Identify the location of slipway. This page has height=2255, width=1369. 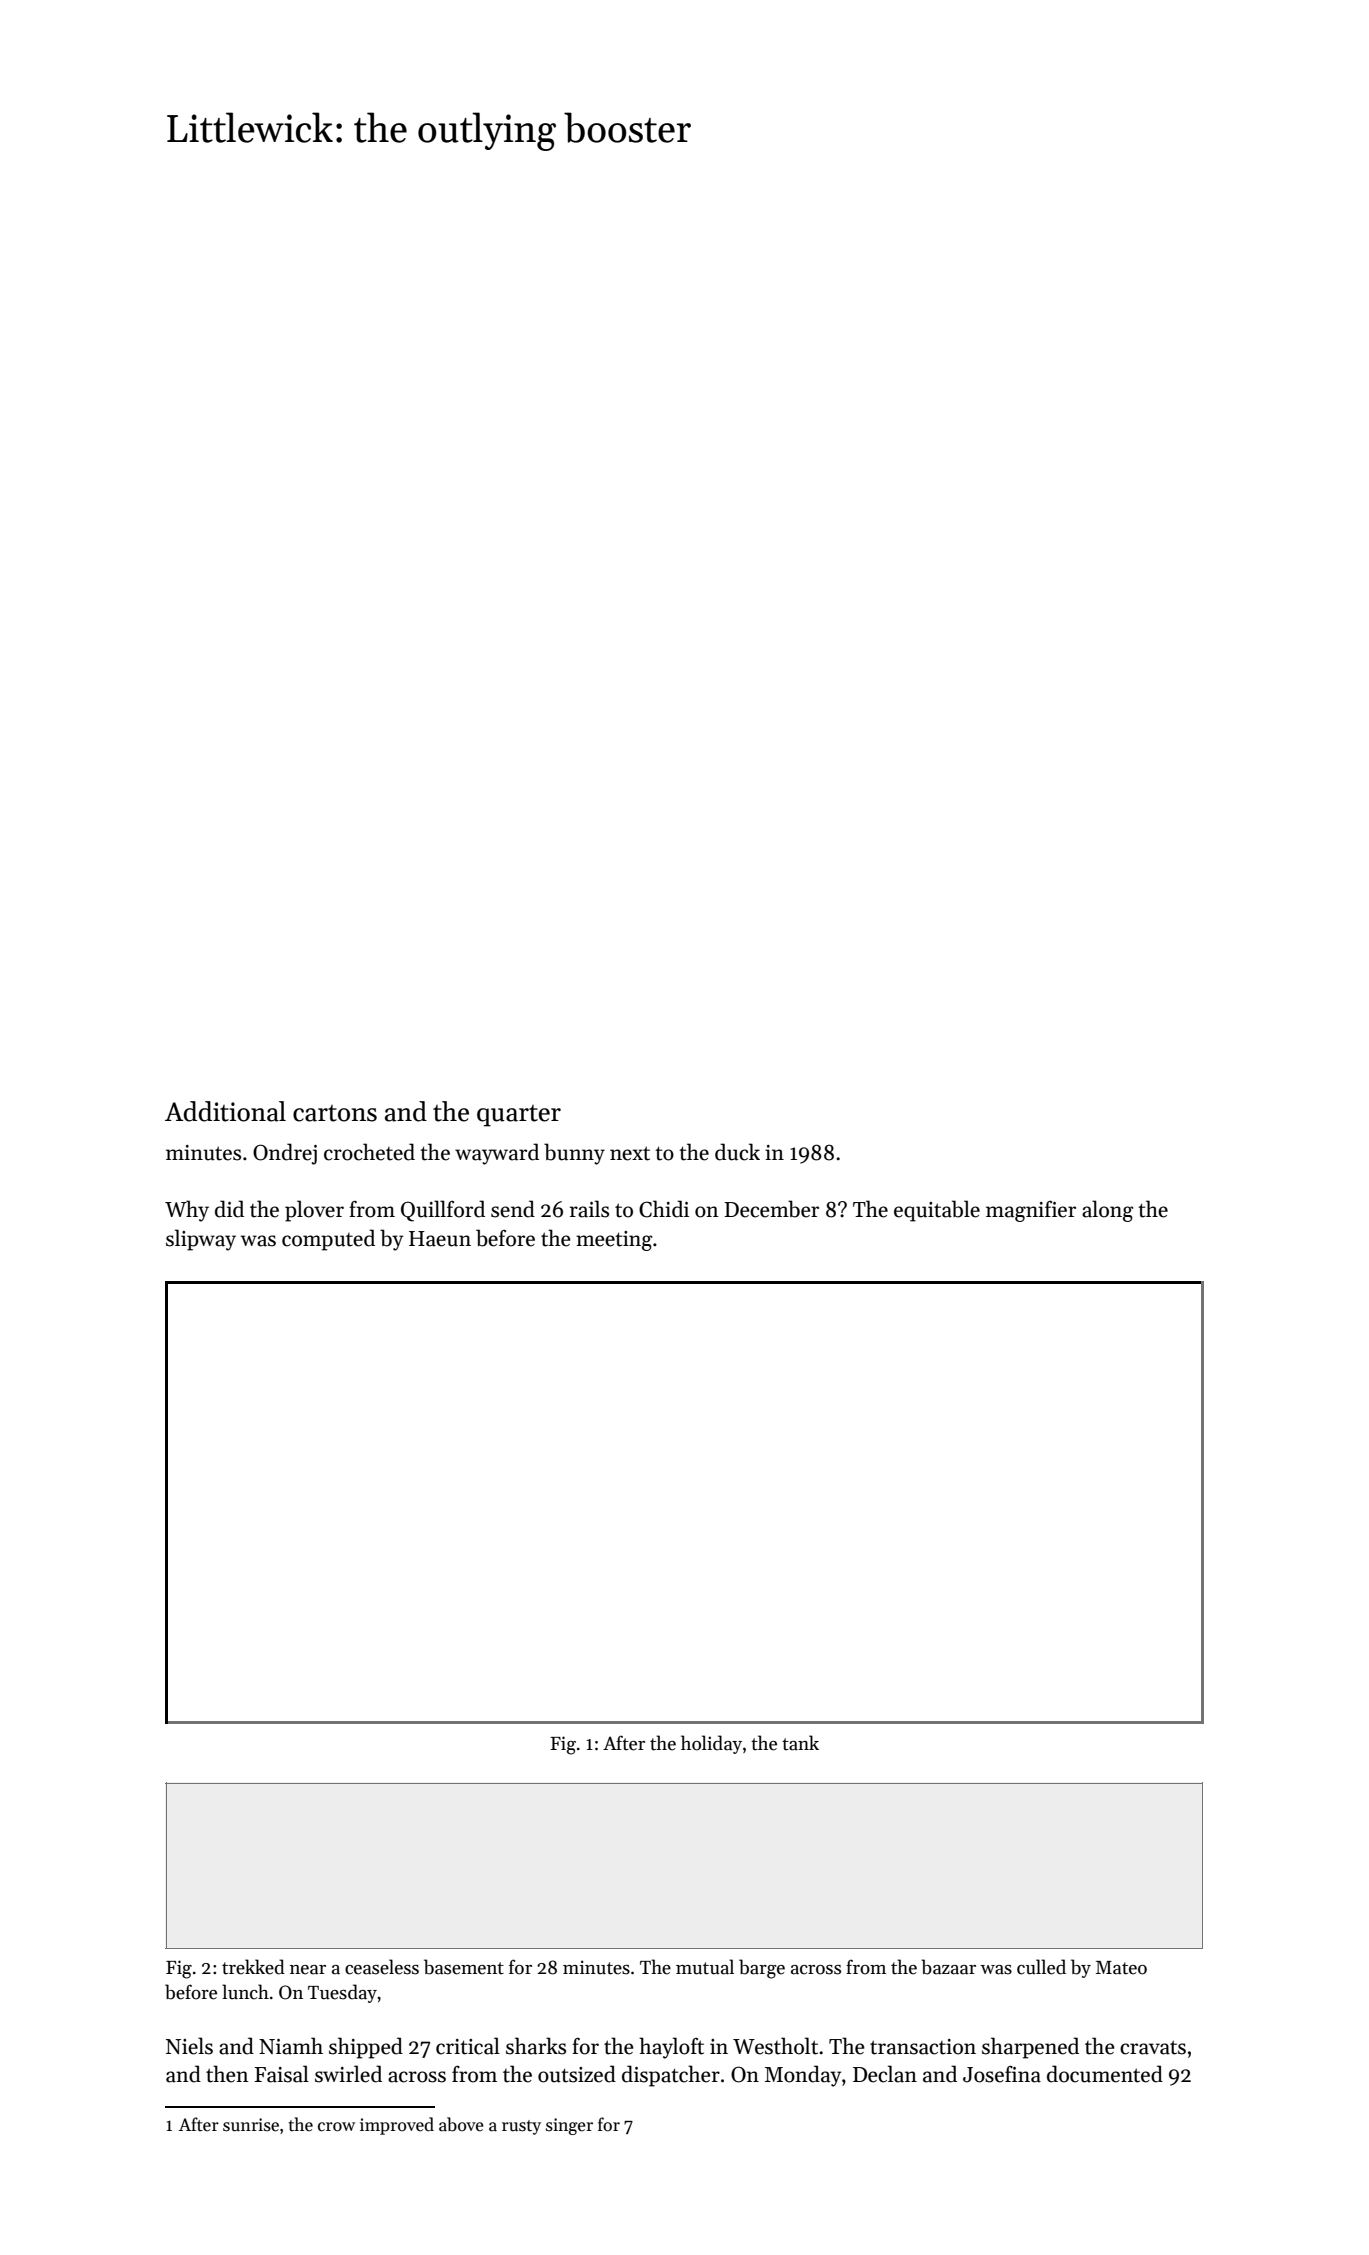
(201, 1240).
